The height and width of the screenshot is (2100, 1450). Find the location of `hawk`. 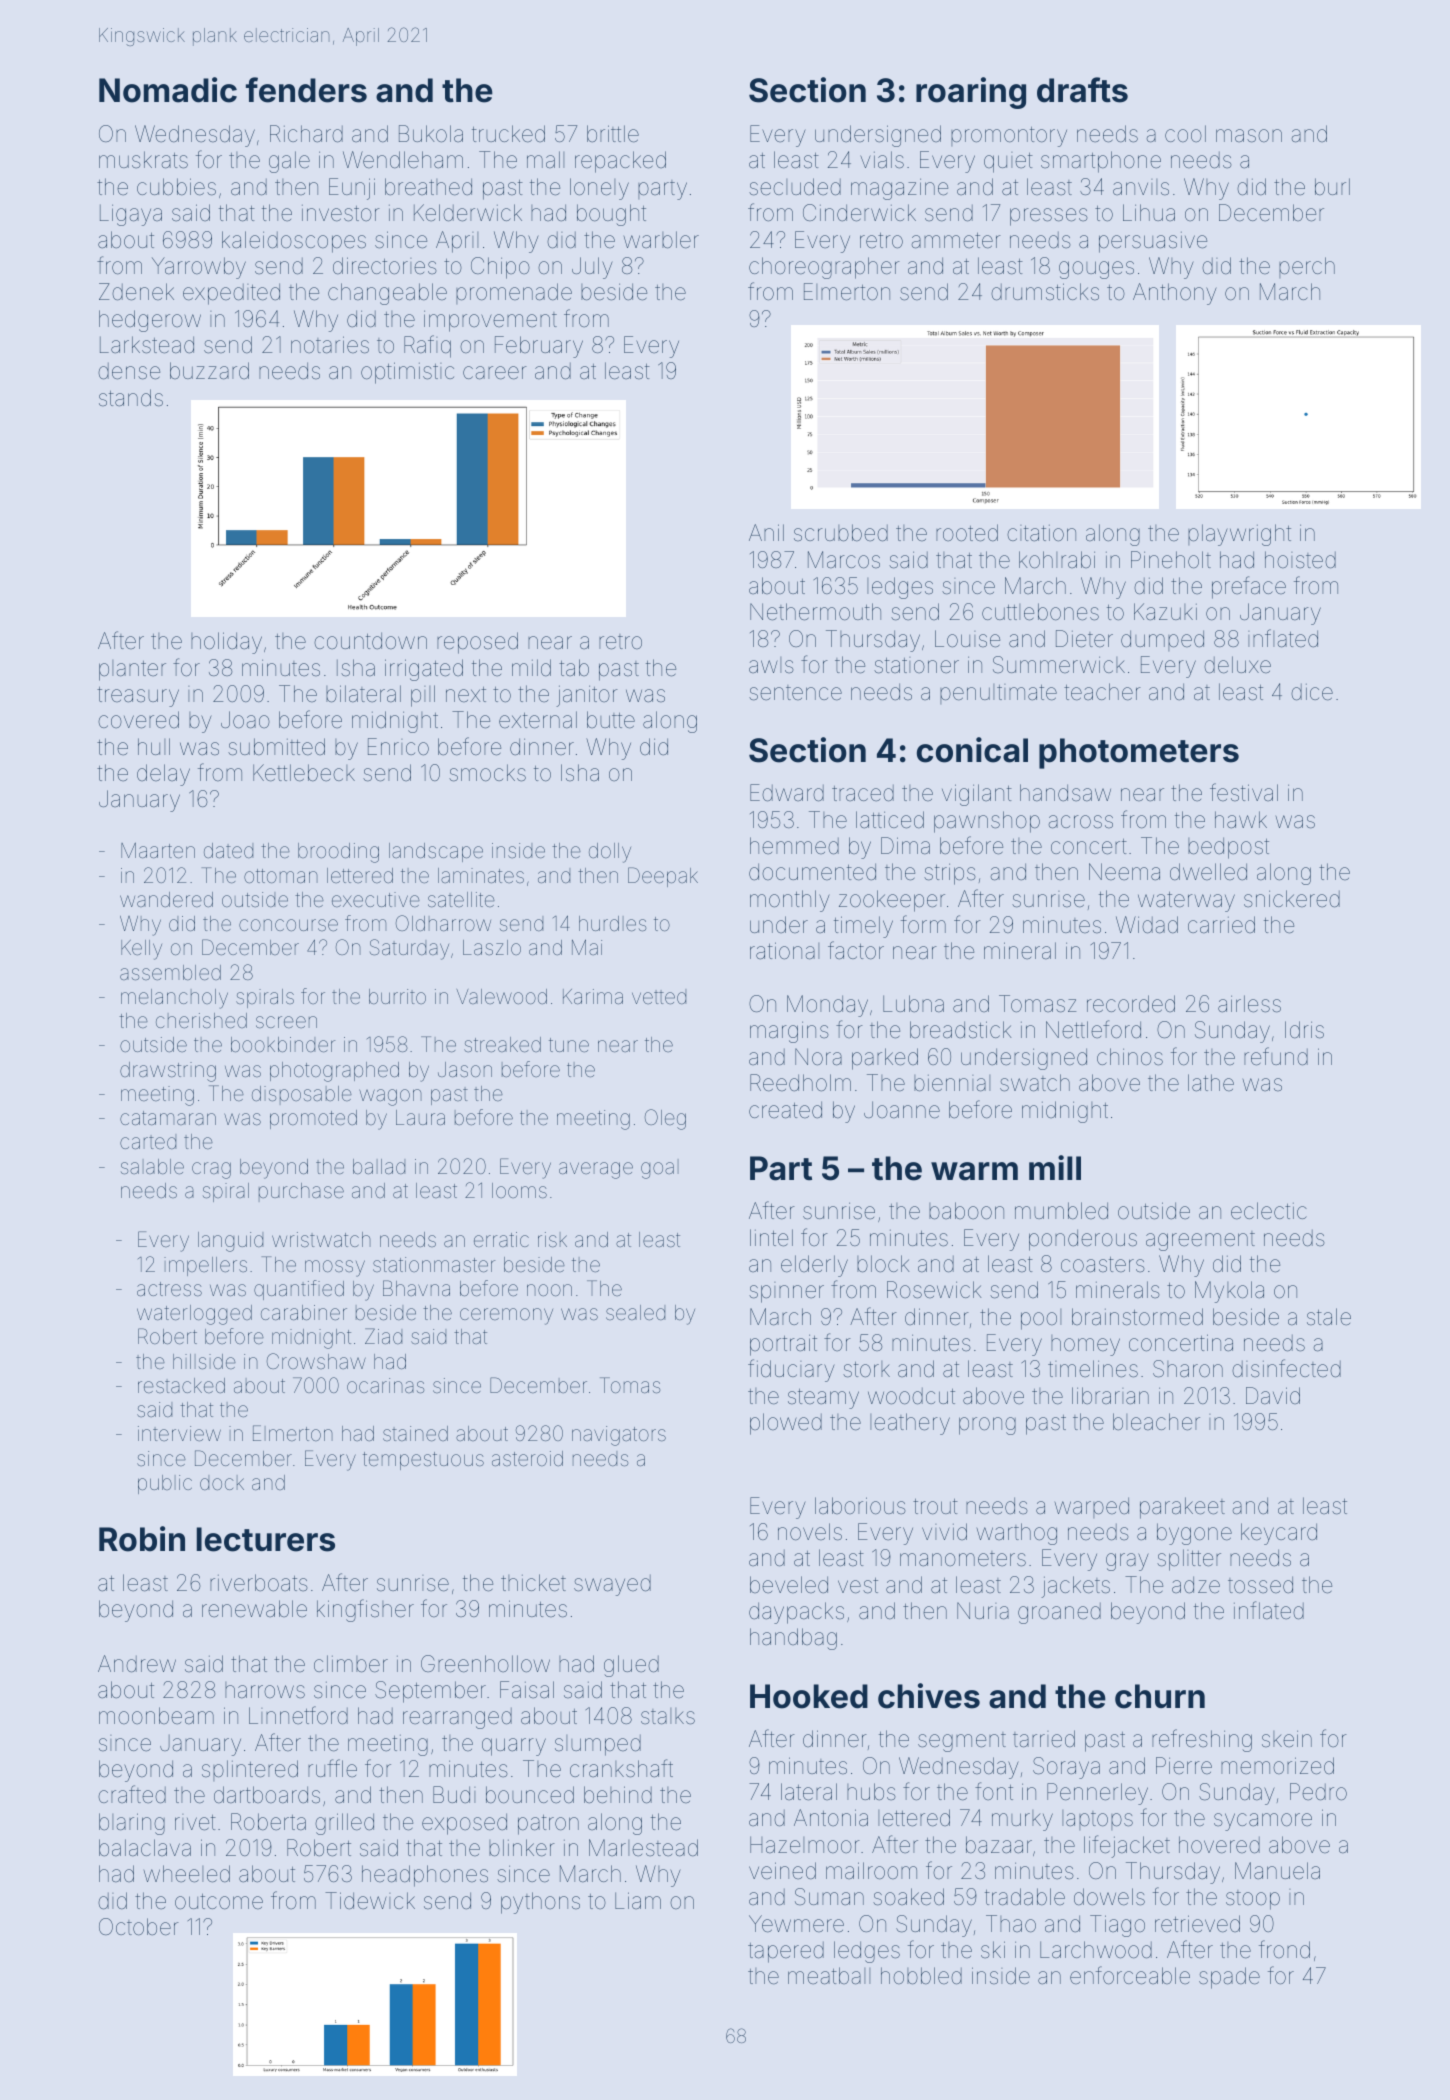

hawk is located at coordinates (1241, 820).
